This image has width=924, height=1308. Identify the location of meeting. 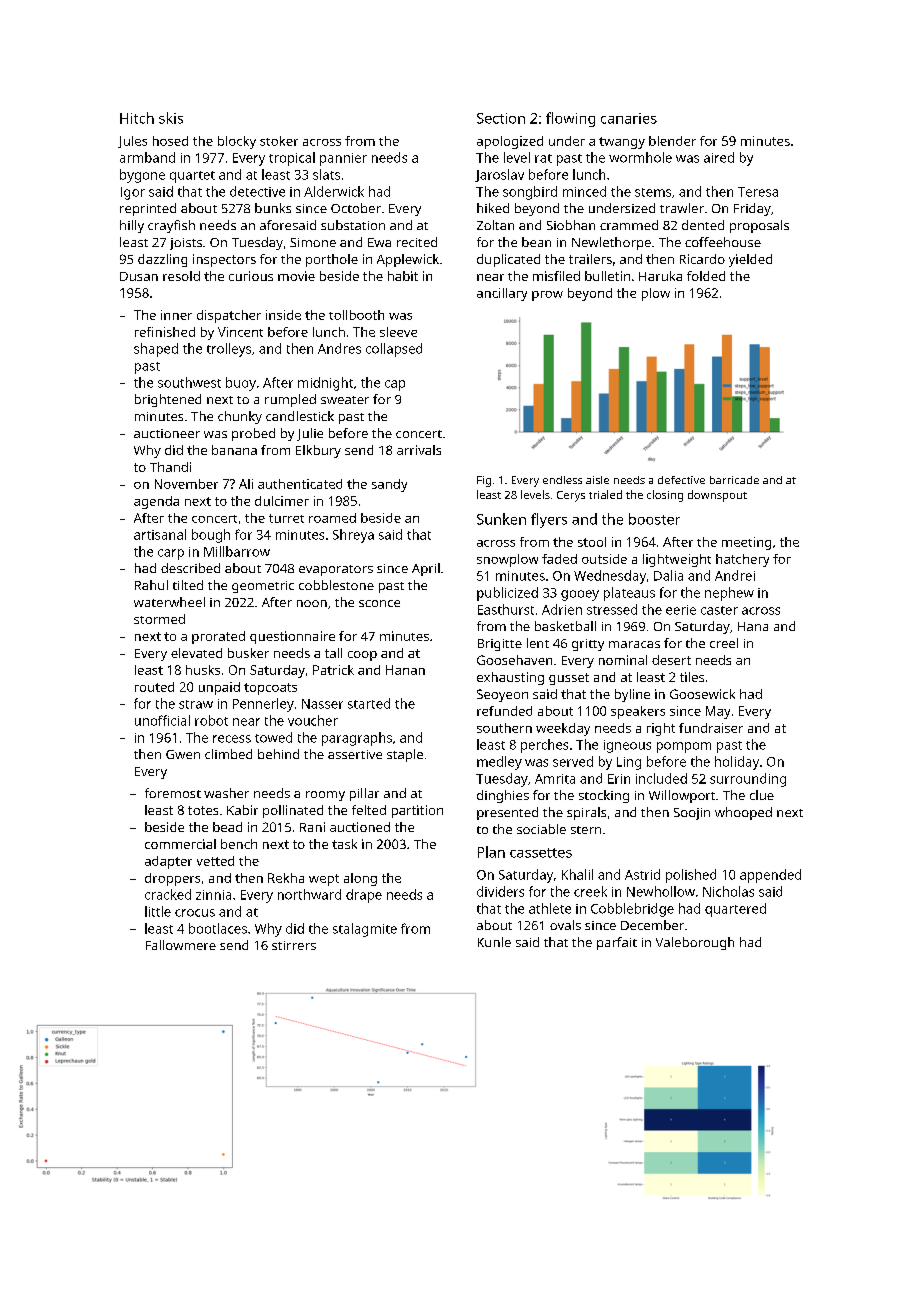
(746, 543).
